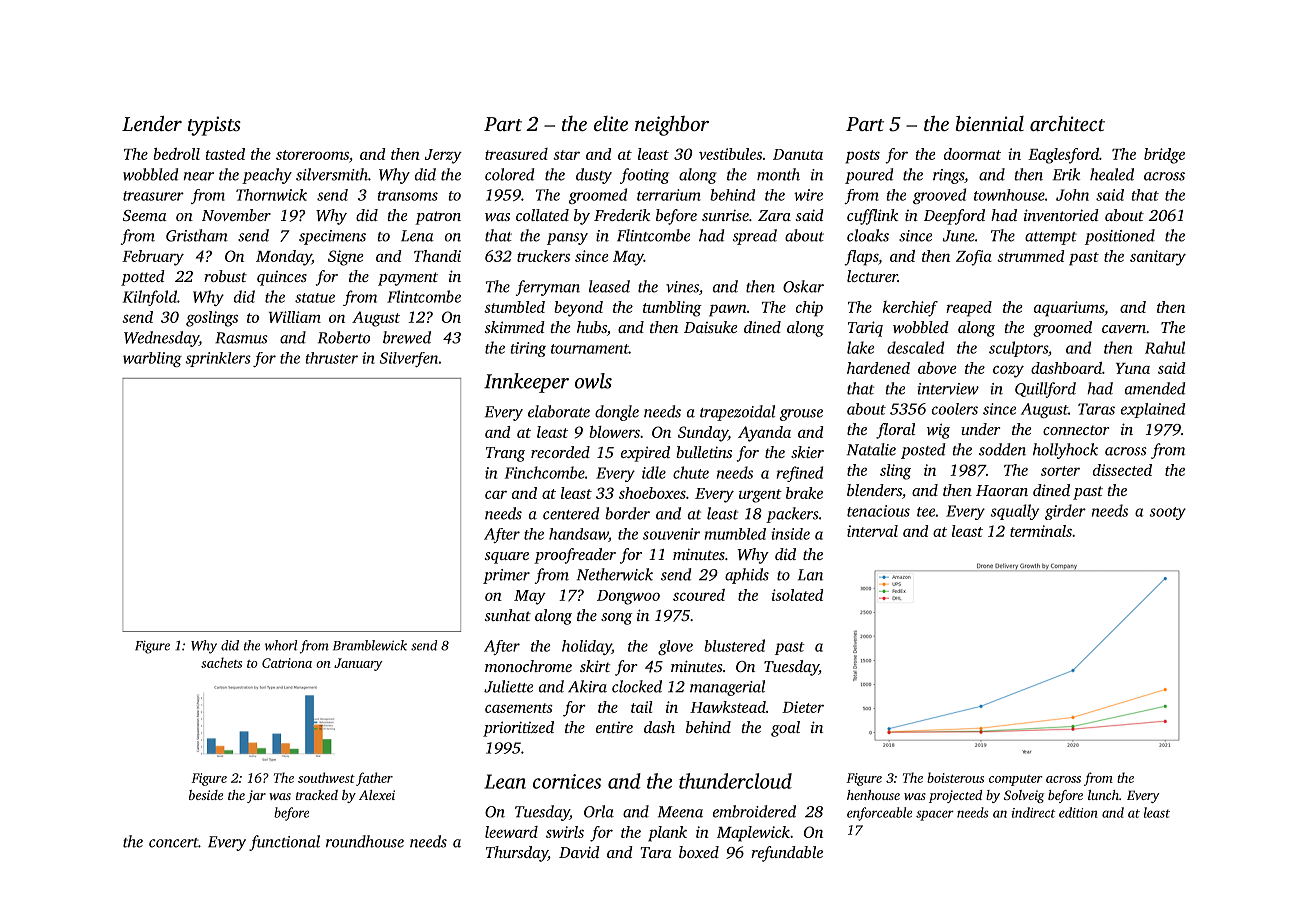 The image size is (1308, 924). Describe the element at coordinates (787, 854) in the screenshot. I see `refundable` at that location.
